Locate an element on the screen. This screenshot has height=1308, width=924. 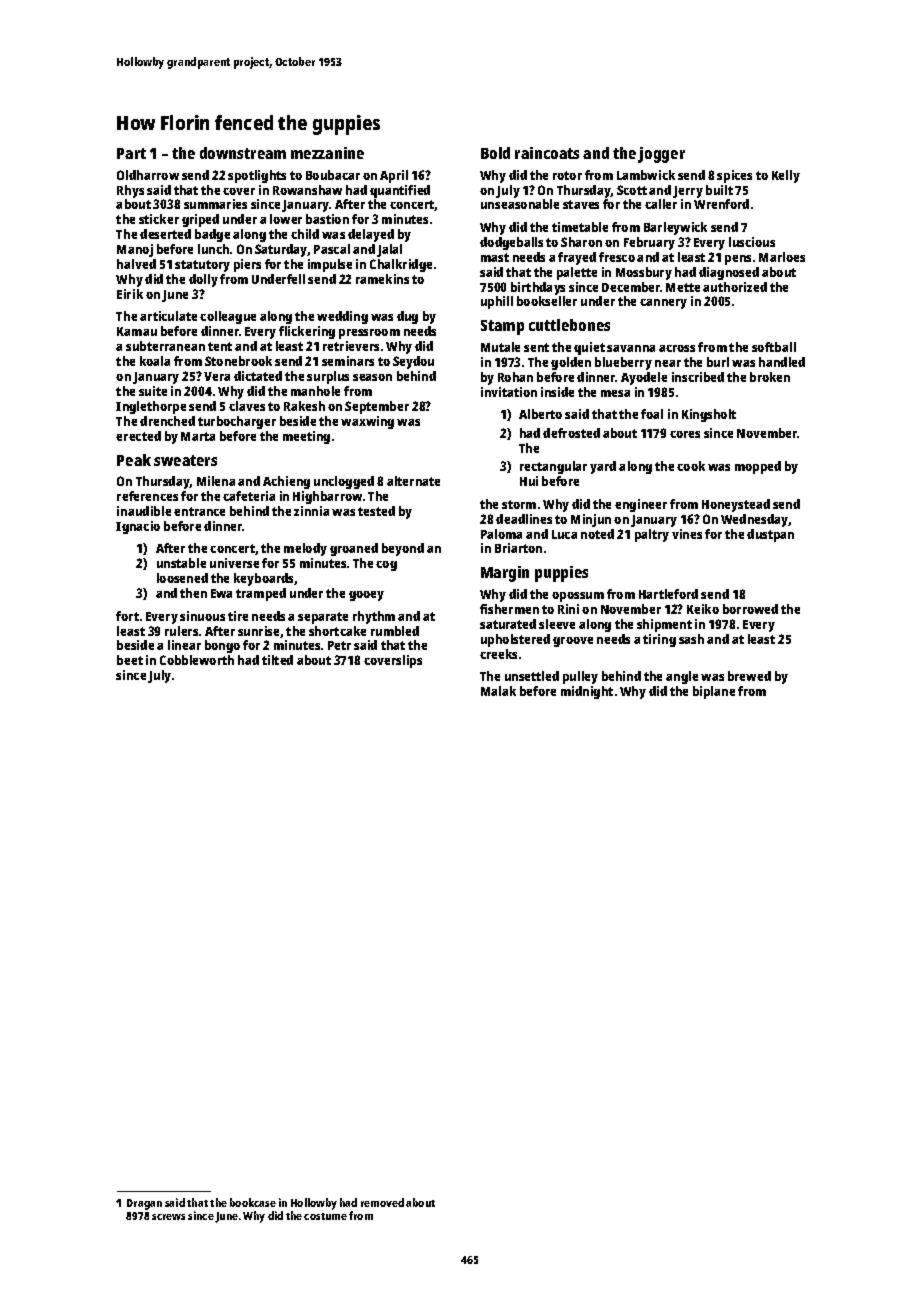
midnight is located at coordinates (587, 692).
